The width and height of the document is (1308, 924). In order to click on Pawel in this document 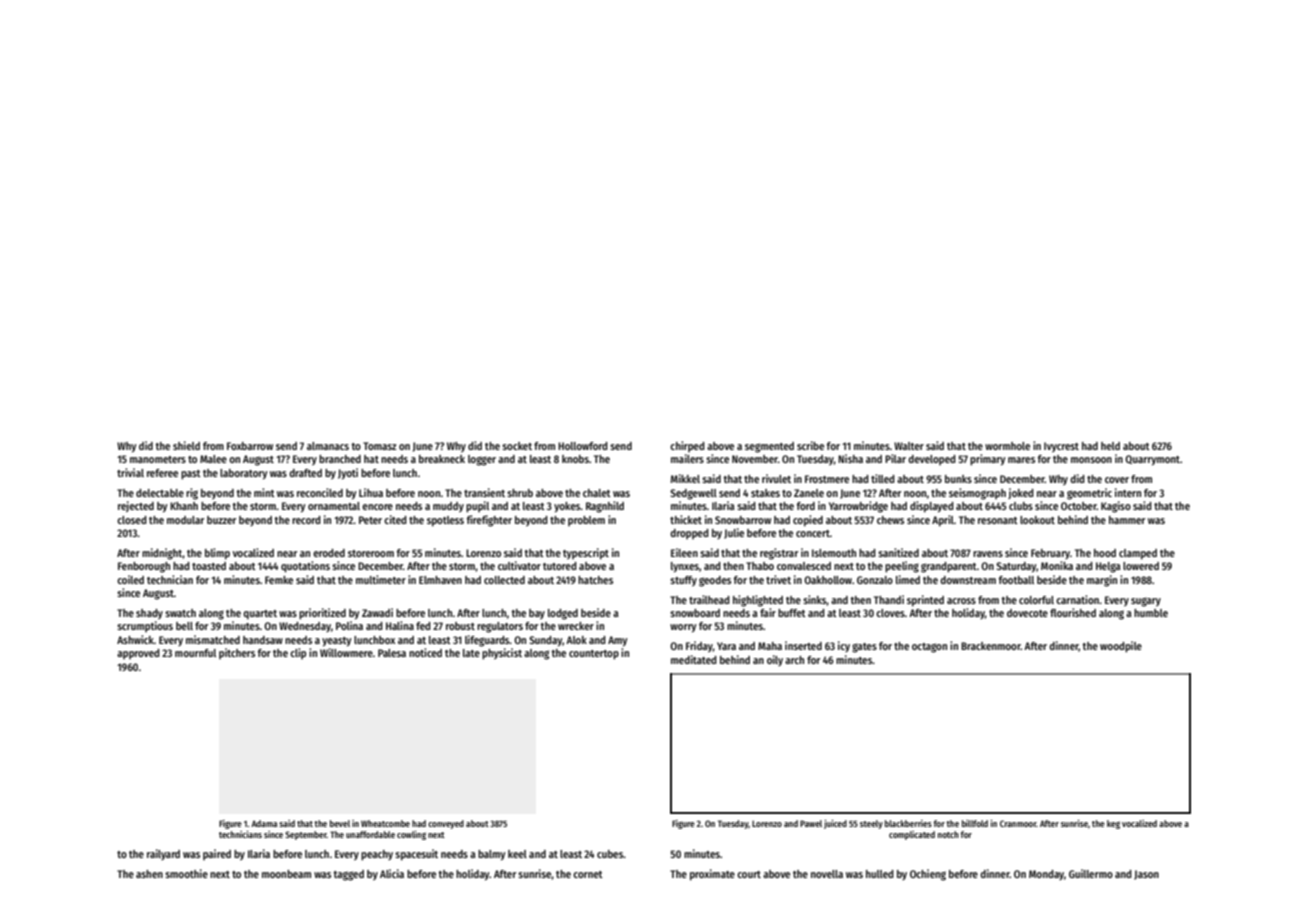, I will do `click(811, 823)`.
